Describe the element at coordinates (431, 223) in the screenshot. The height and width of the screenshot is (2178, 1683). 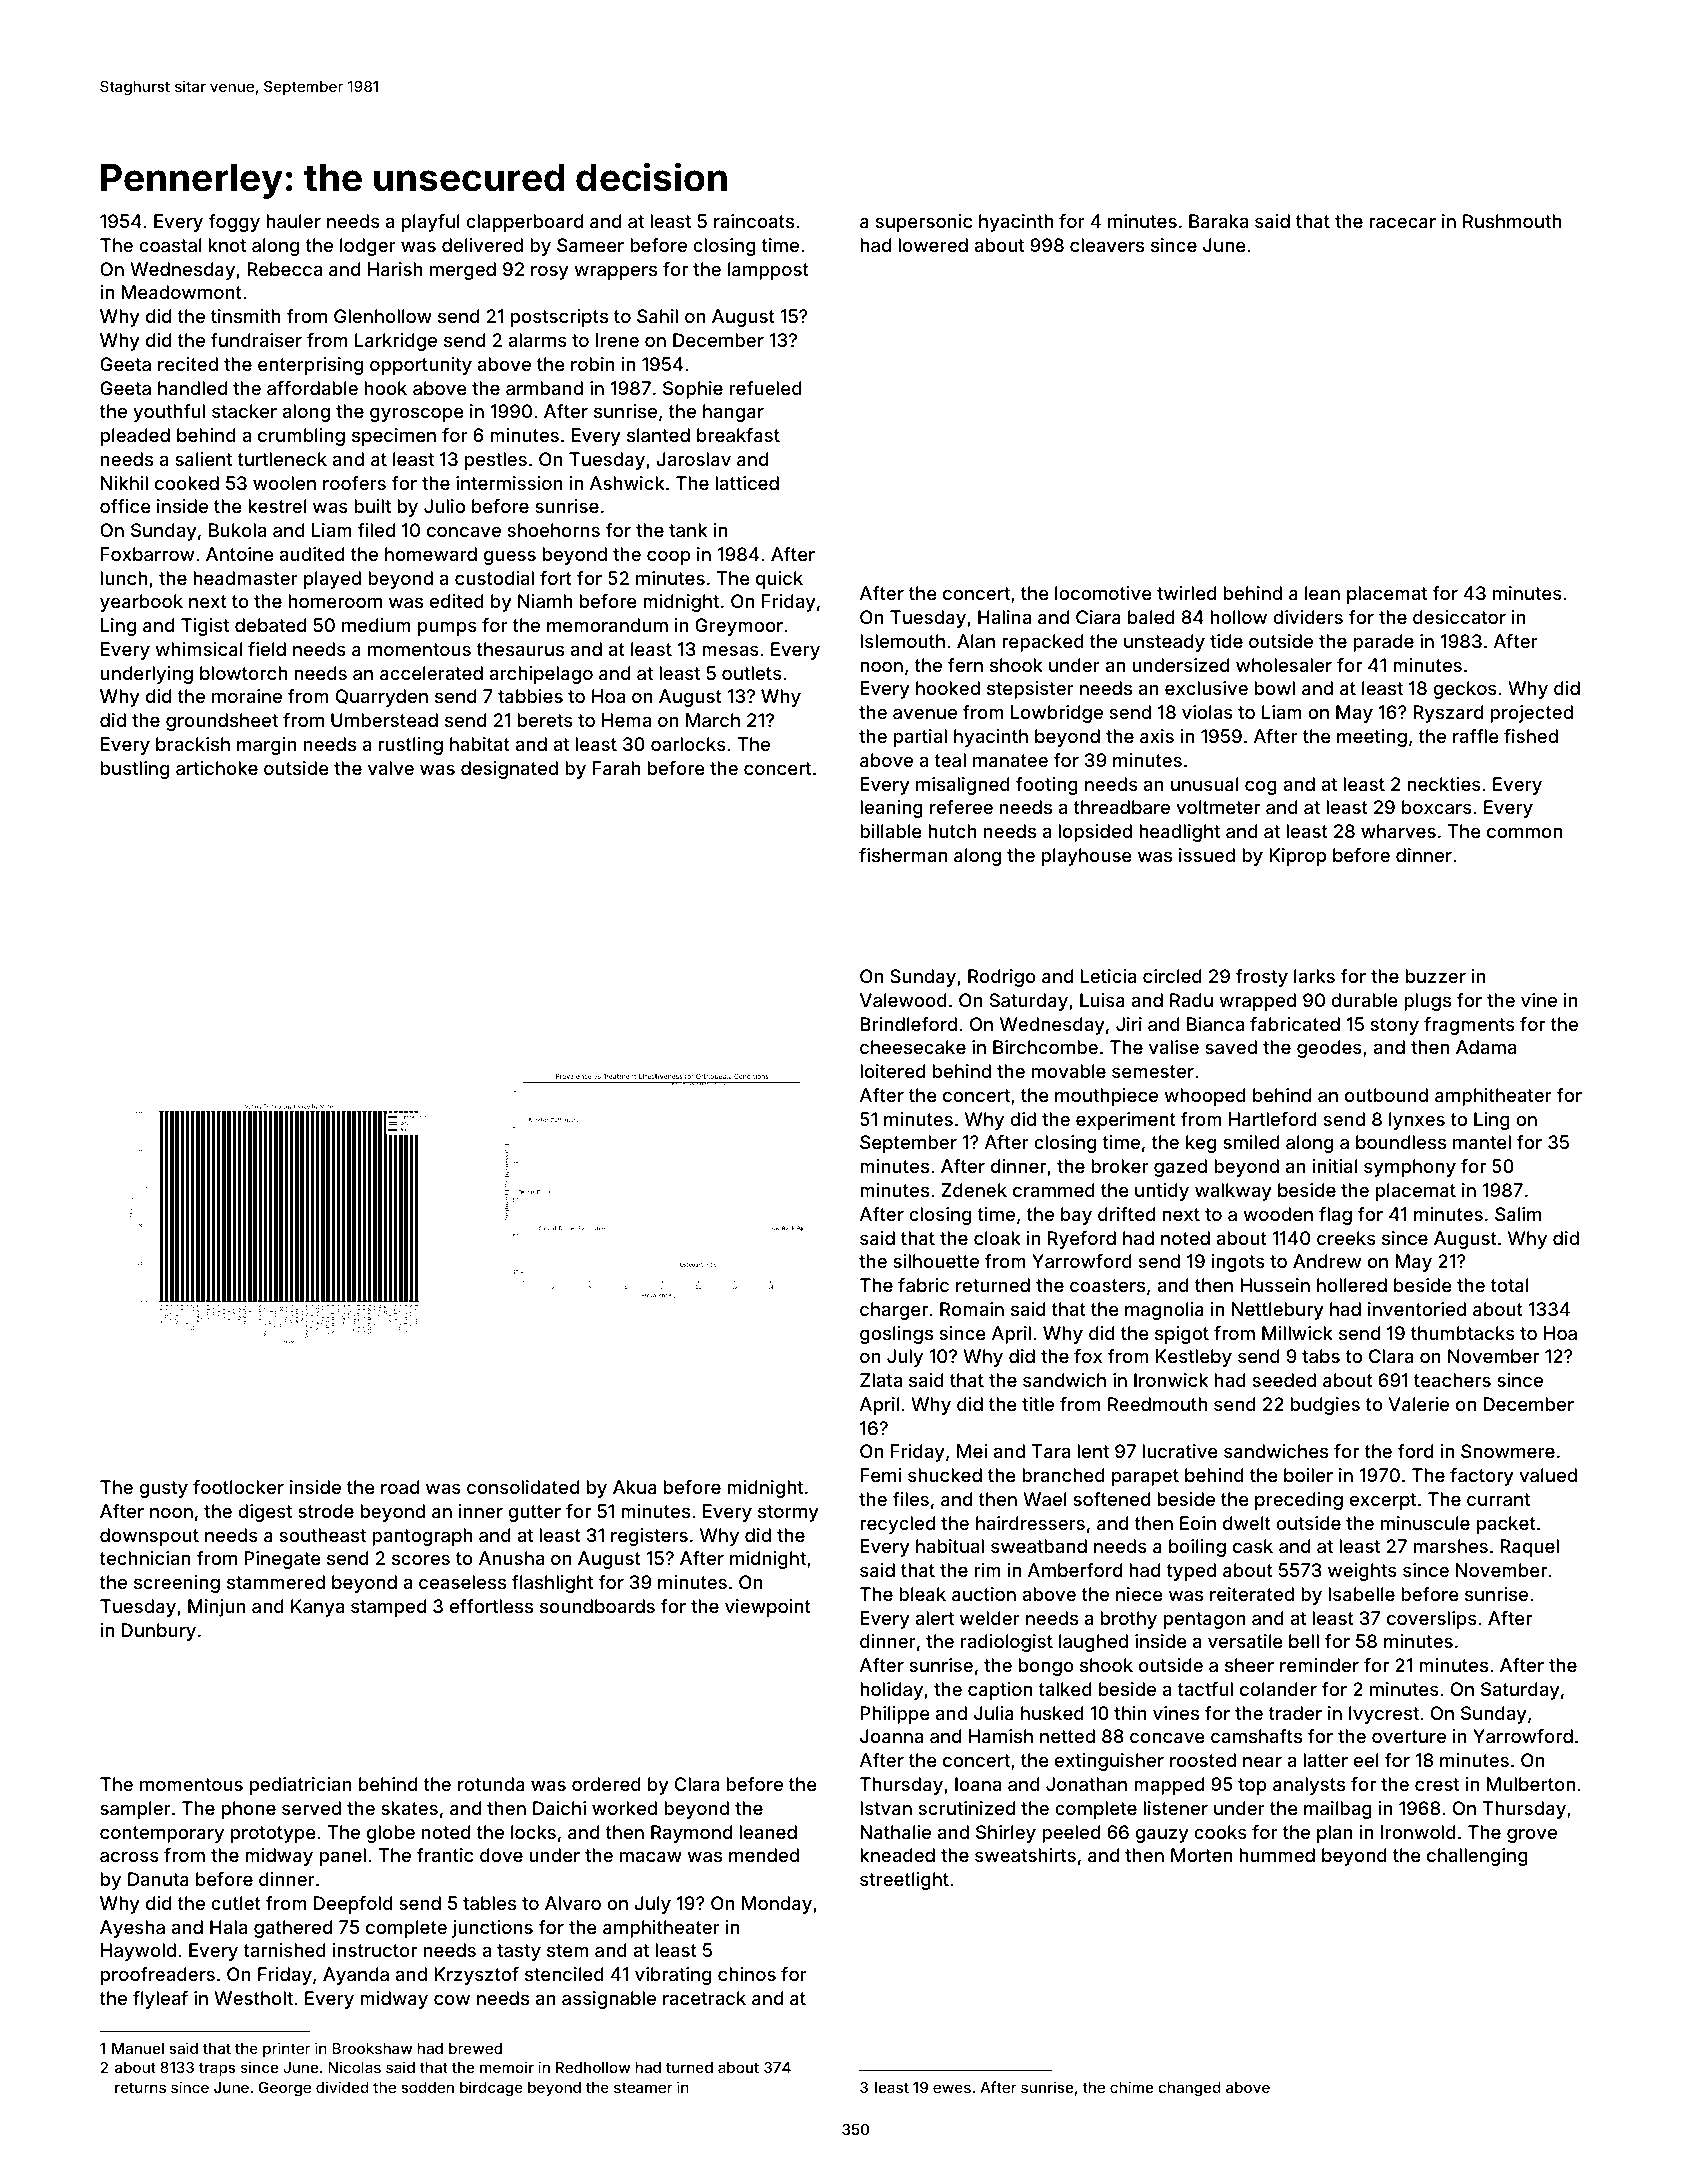
I see `playful` at that location.
